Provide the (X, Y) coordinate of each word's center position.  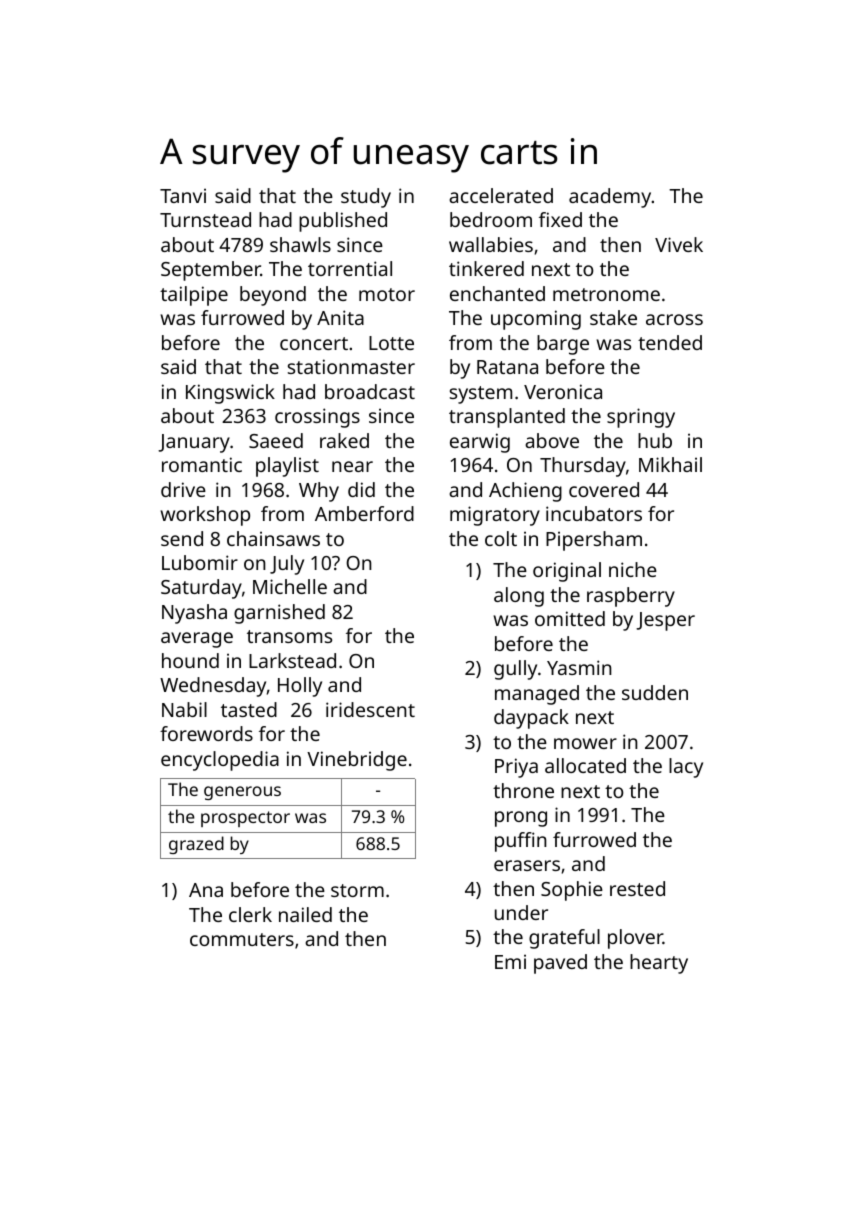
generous (242, 793)
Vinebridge (357, 761)
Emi (510, 961)
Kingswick (230, 394)
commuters (242, 939)
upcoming (536, 320)
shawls (300, 244)
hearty (659, 964)
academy (610, 198)
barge (563, 345)
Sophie (572, 891)
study (366, 198)
